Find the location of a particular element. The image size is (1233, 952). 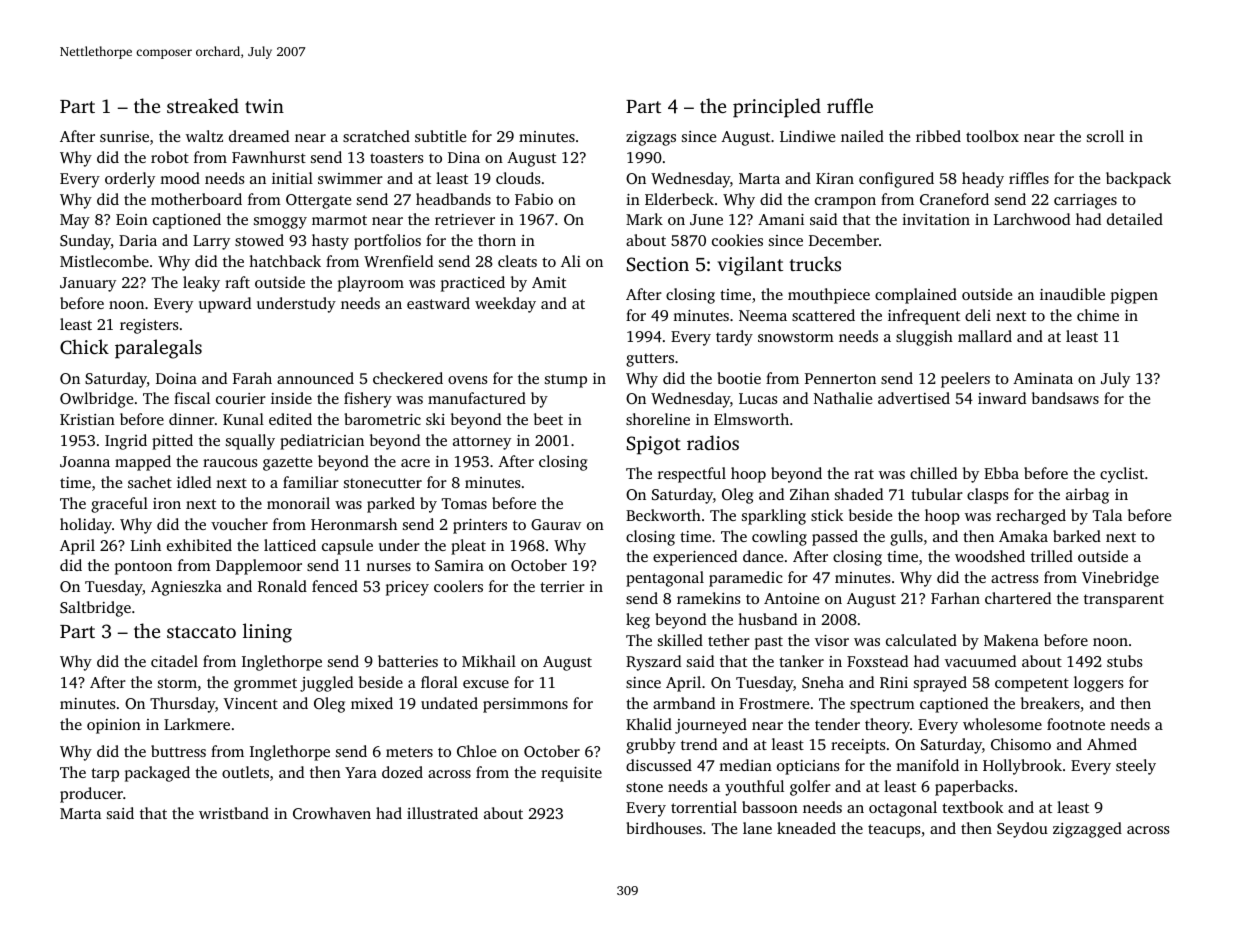

Owlbridge is located at coordinates (96, 400).
